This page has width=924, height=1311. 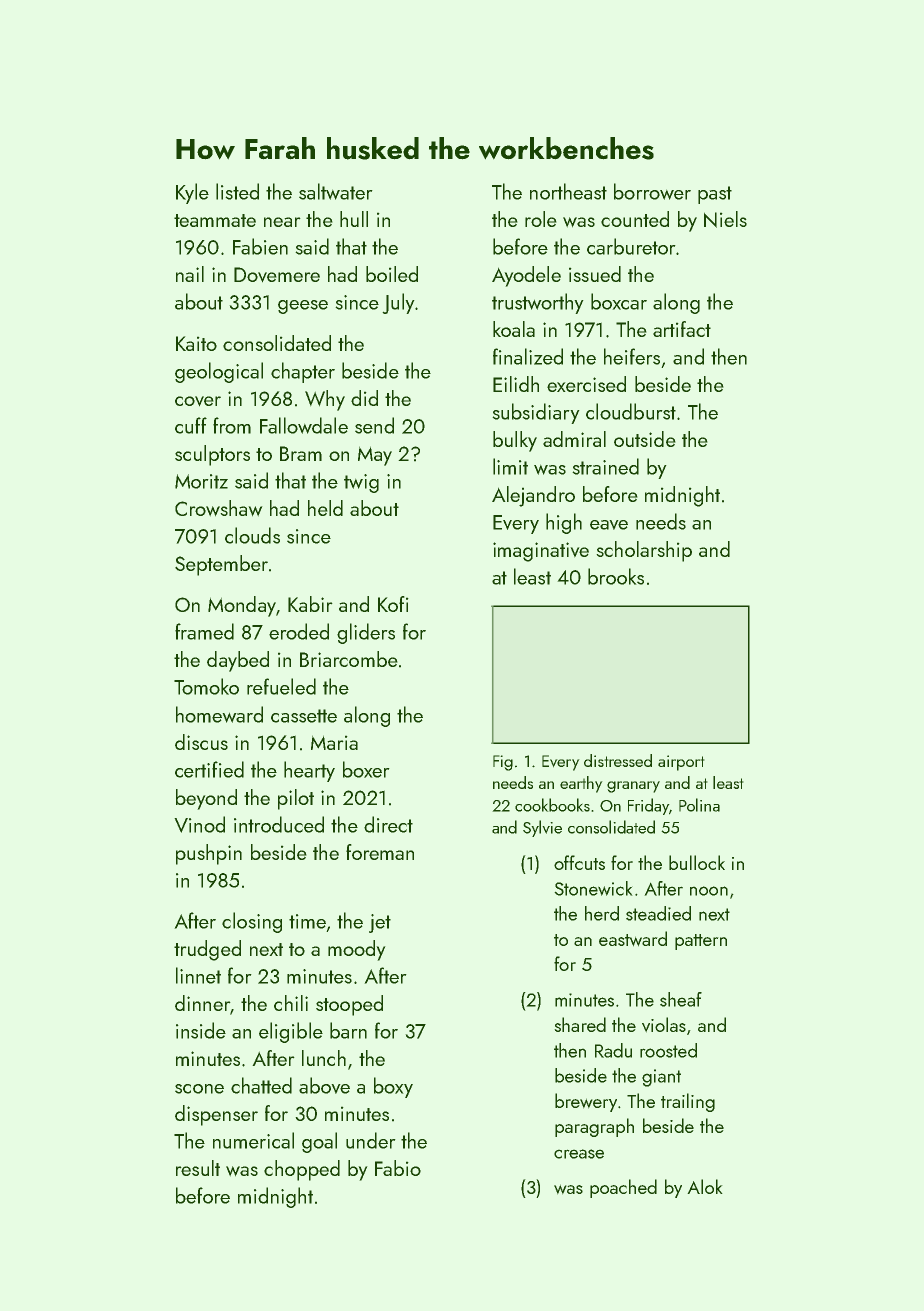 I want to click on Alejandro, so click(x=533, y=496).
